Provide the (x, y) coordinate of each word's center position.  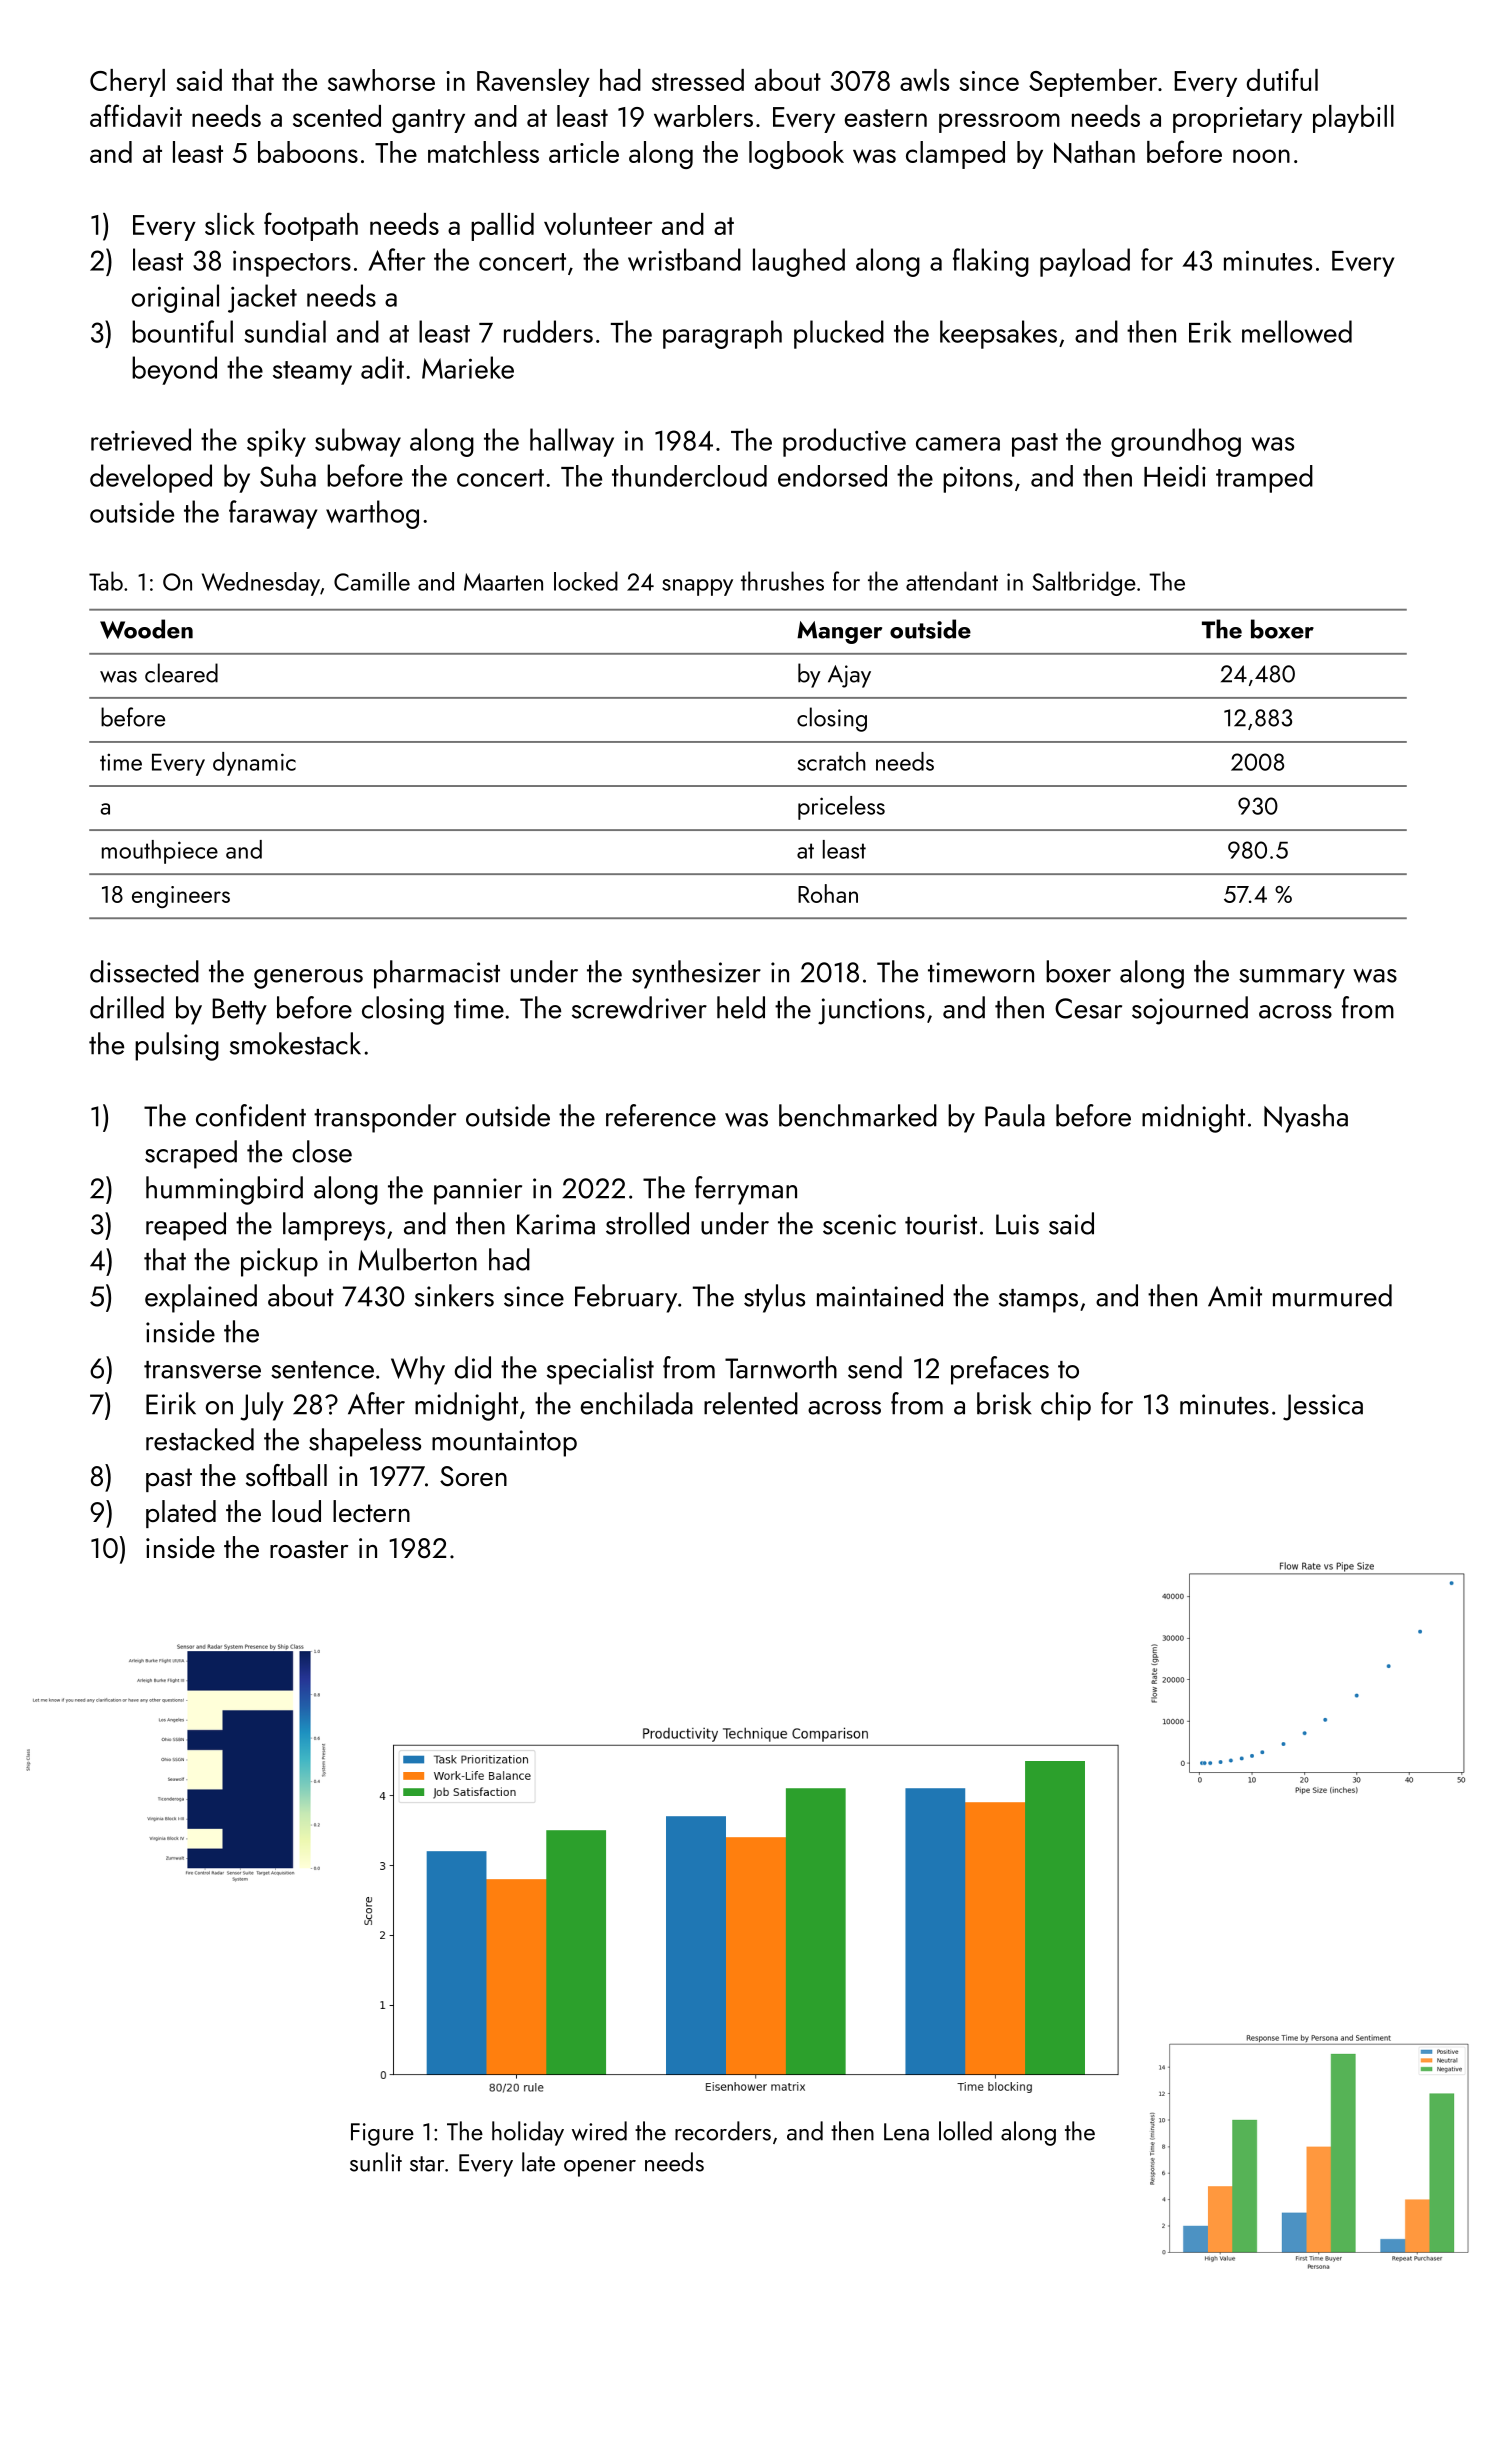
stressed (698, 80)
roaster (309, 1549)
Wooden (146, 629)
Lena (906, 2132)
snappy (697, 587)
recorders (723, 2131)
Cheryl (127, 83)
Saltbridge (1084, 583)
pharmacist (437, 974)
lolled (965, 2131)
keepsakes (998, 334)
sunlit (376, 2162)
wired (599, 2131)
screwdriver (639, 1007)
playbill (1353, 119)
